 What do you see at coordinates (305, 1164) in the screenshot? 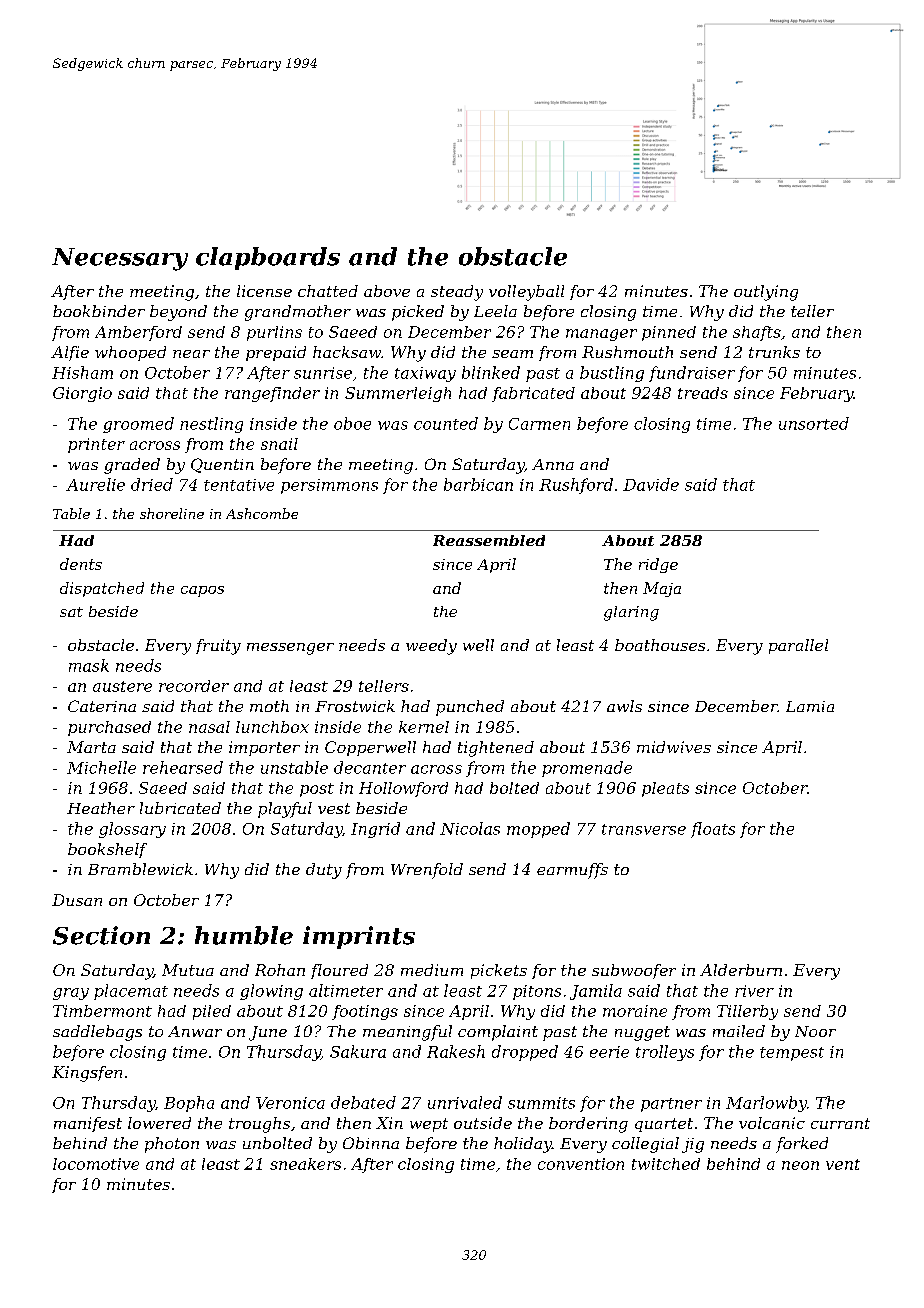
I see `sneakers` at bounding box center [305, 1164].
